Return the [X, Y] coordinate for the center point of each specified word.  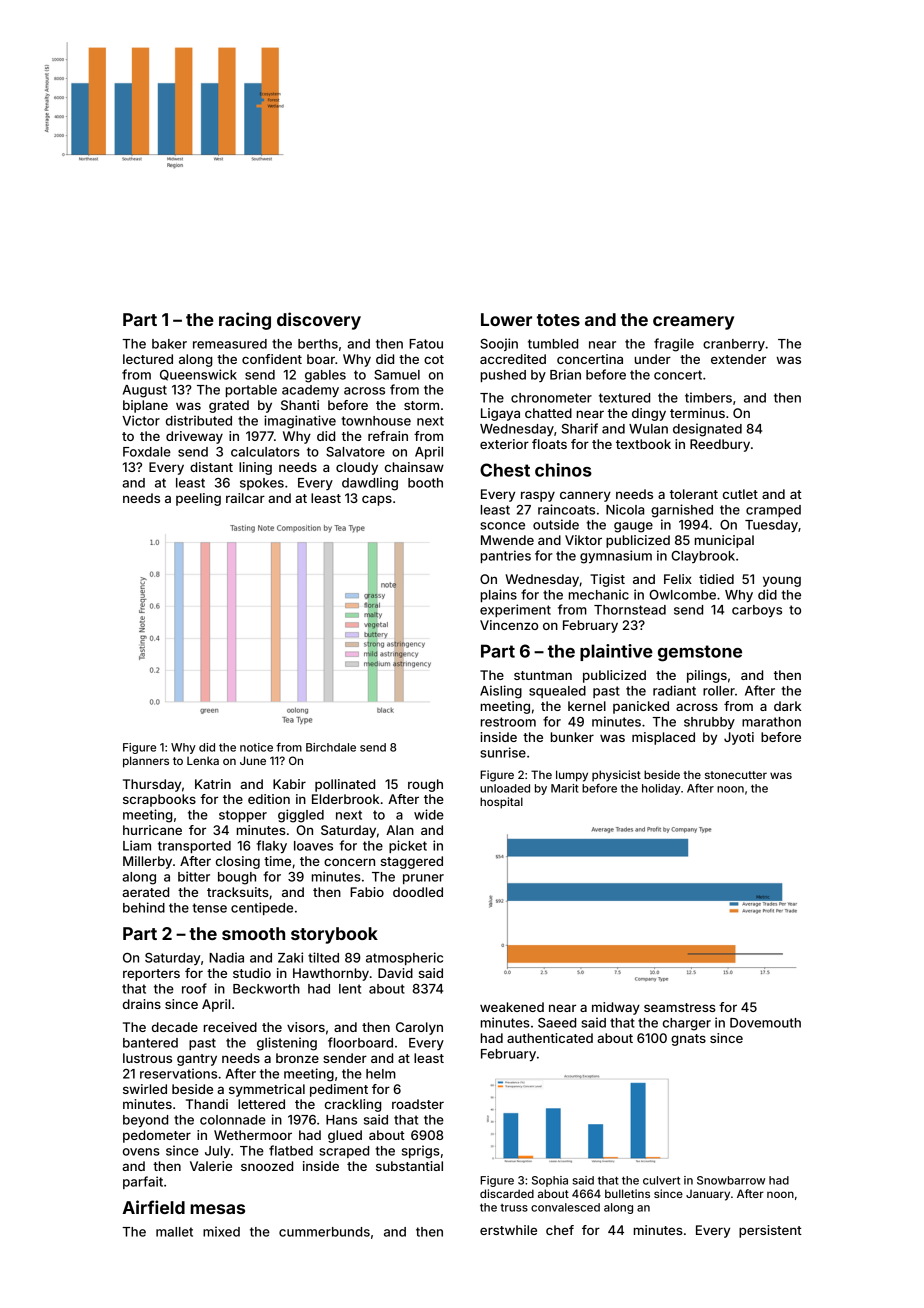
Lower [506, 319]
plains [499, 595]
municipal [724, 541]
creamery [693, 323]
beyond [145, 1121]
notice [256, 747]
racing [245, 321]
